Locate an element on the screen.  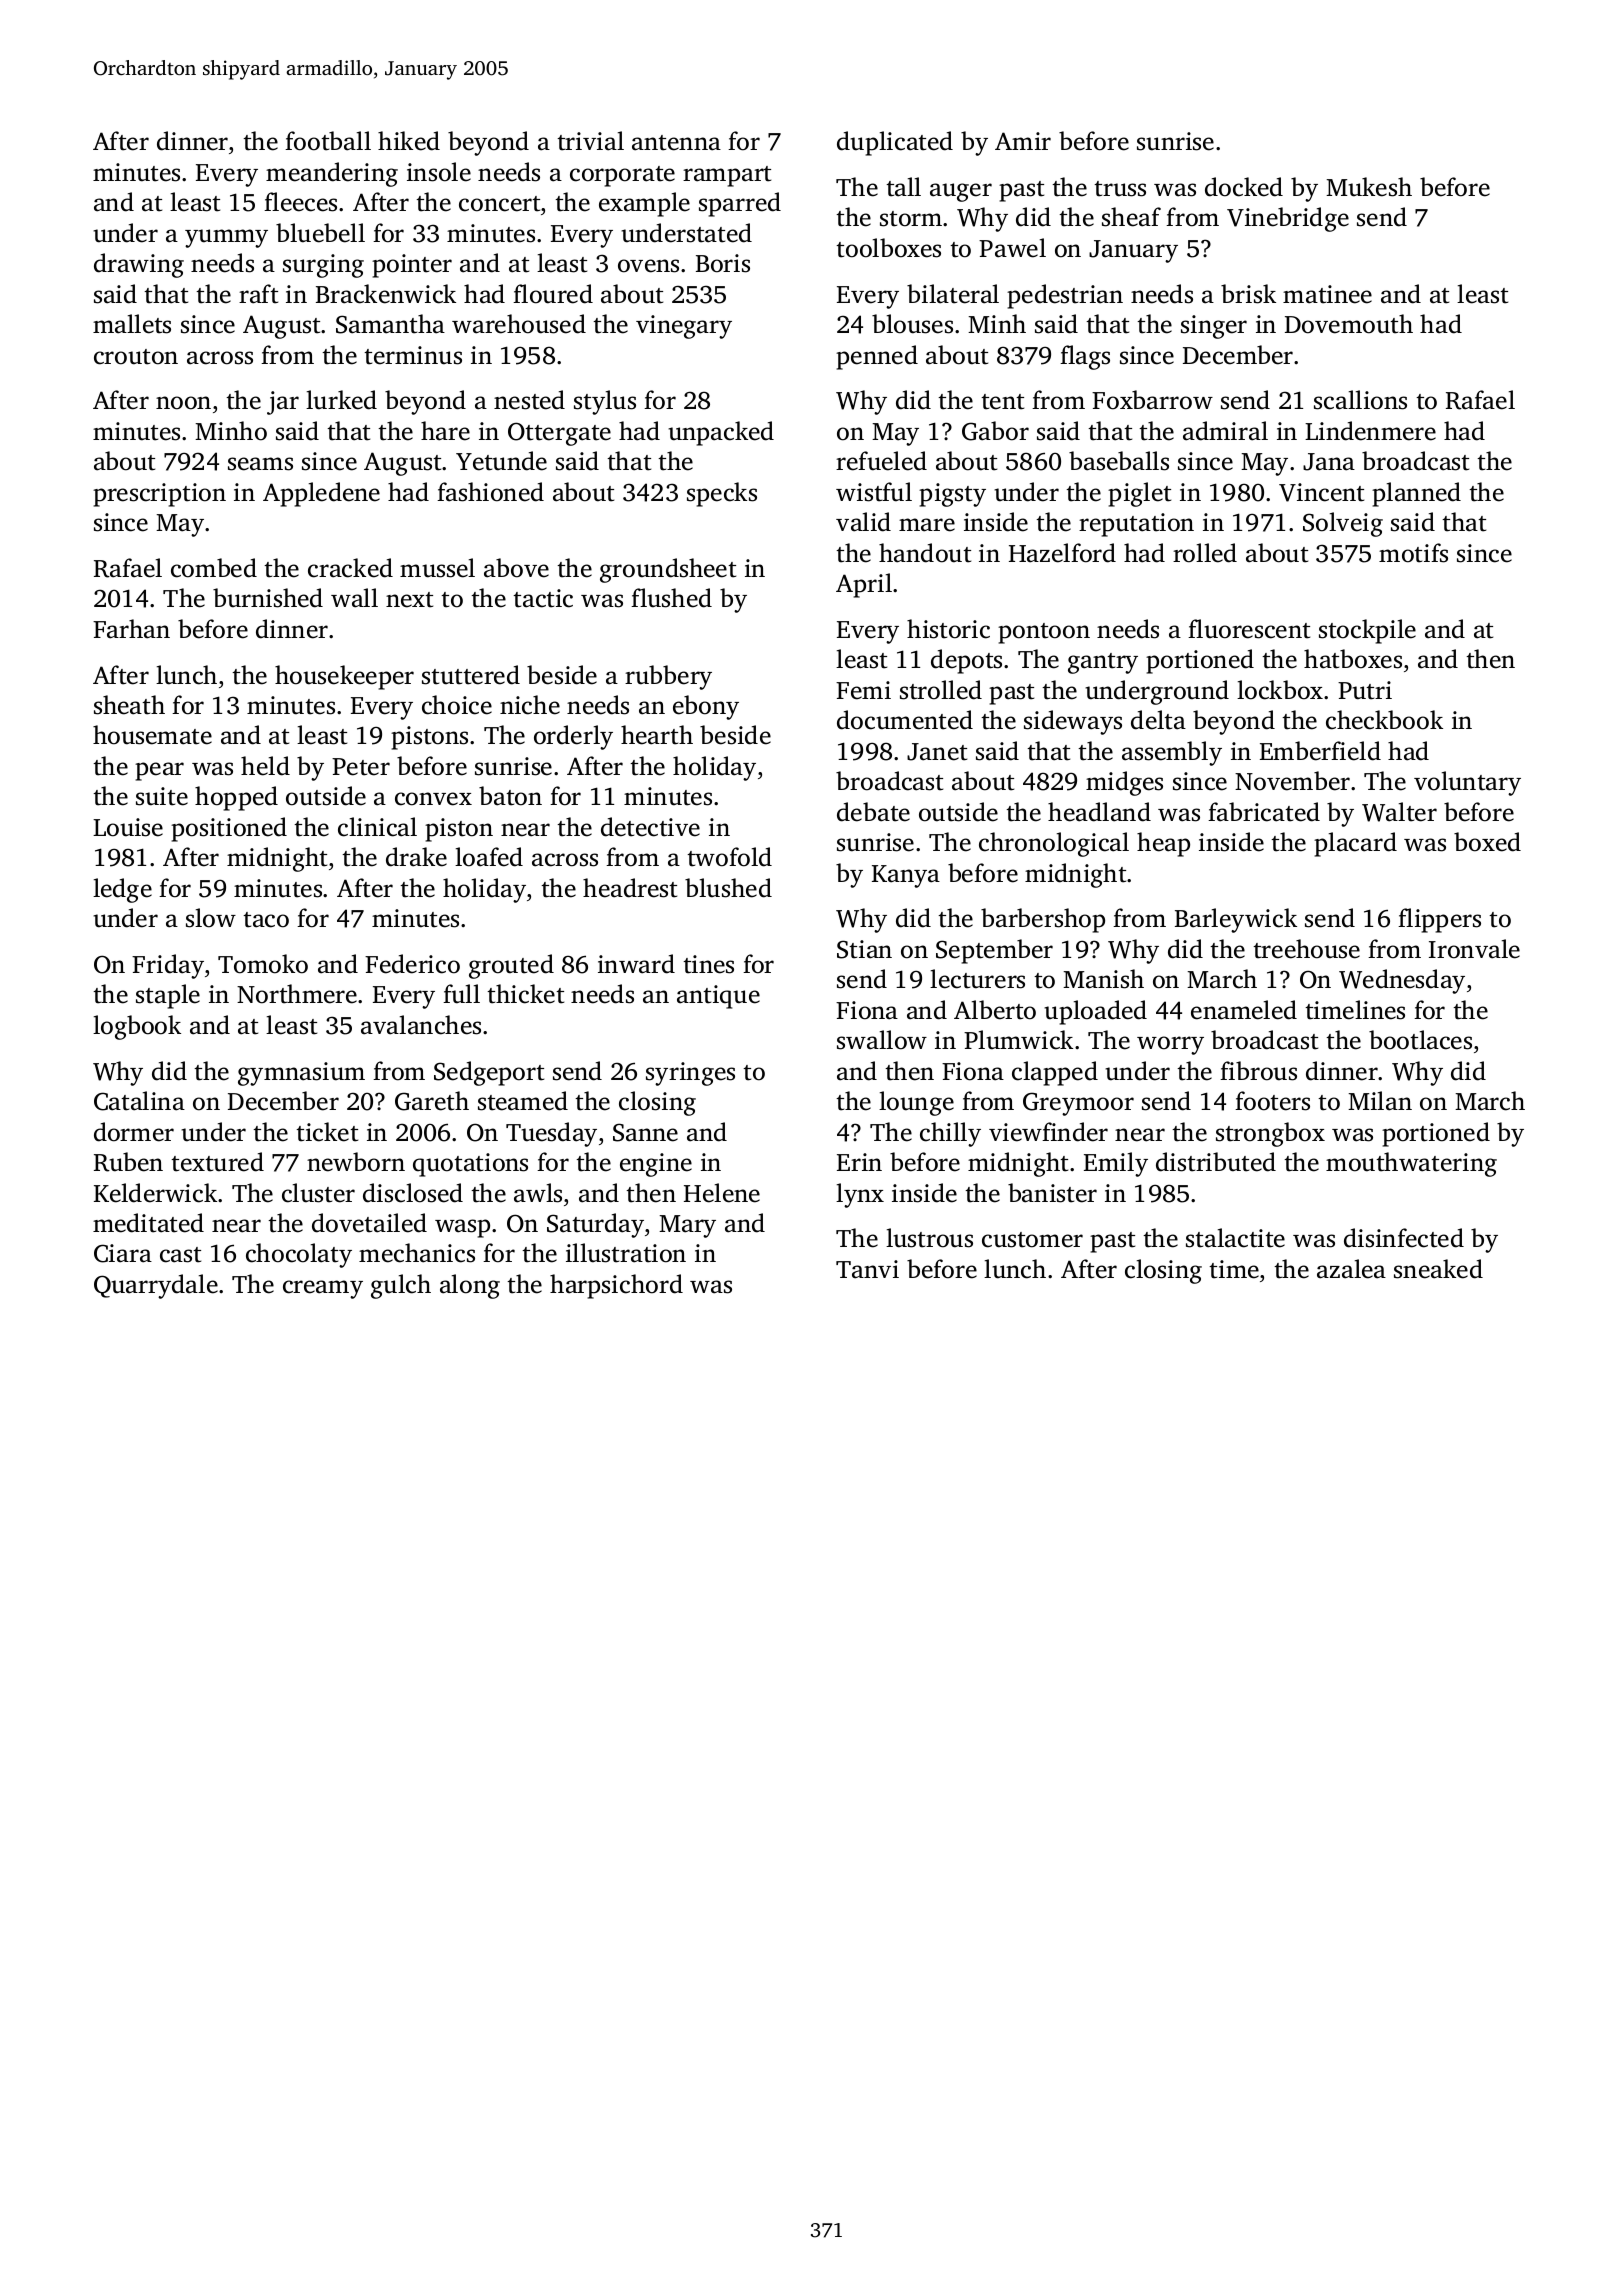
unpacked is located at coordinates (721, 433).
